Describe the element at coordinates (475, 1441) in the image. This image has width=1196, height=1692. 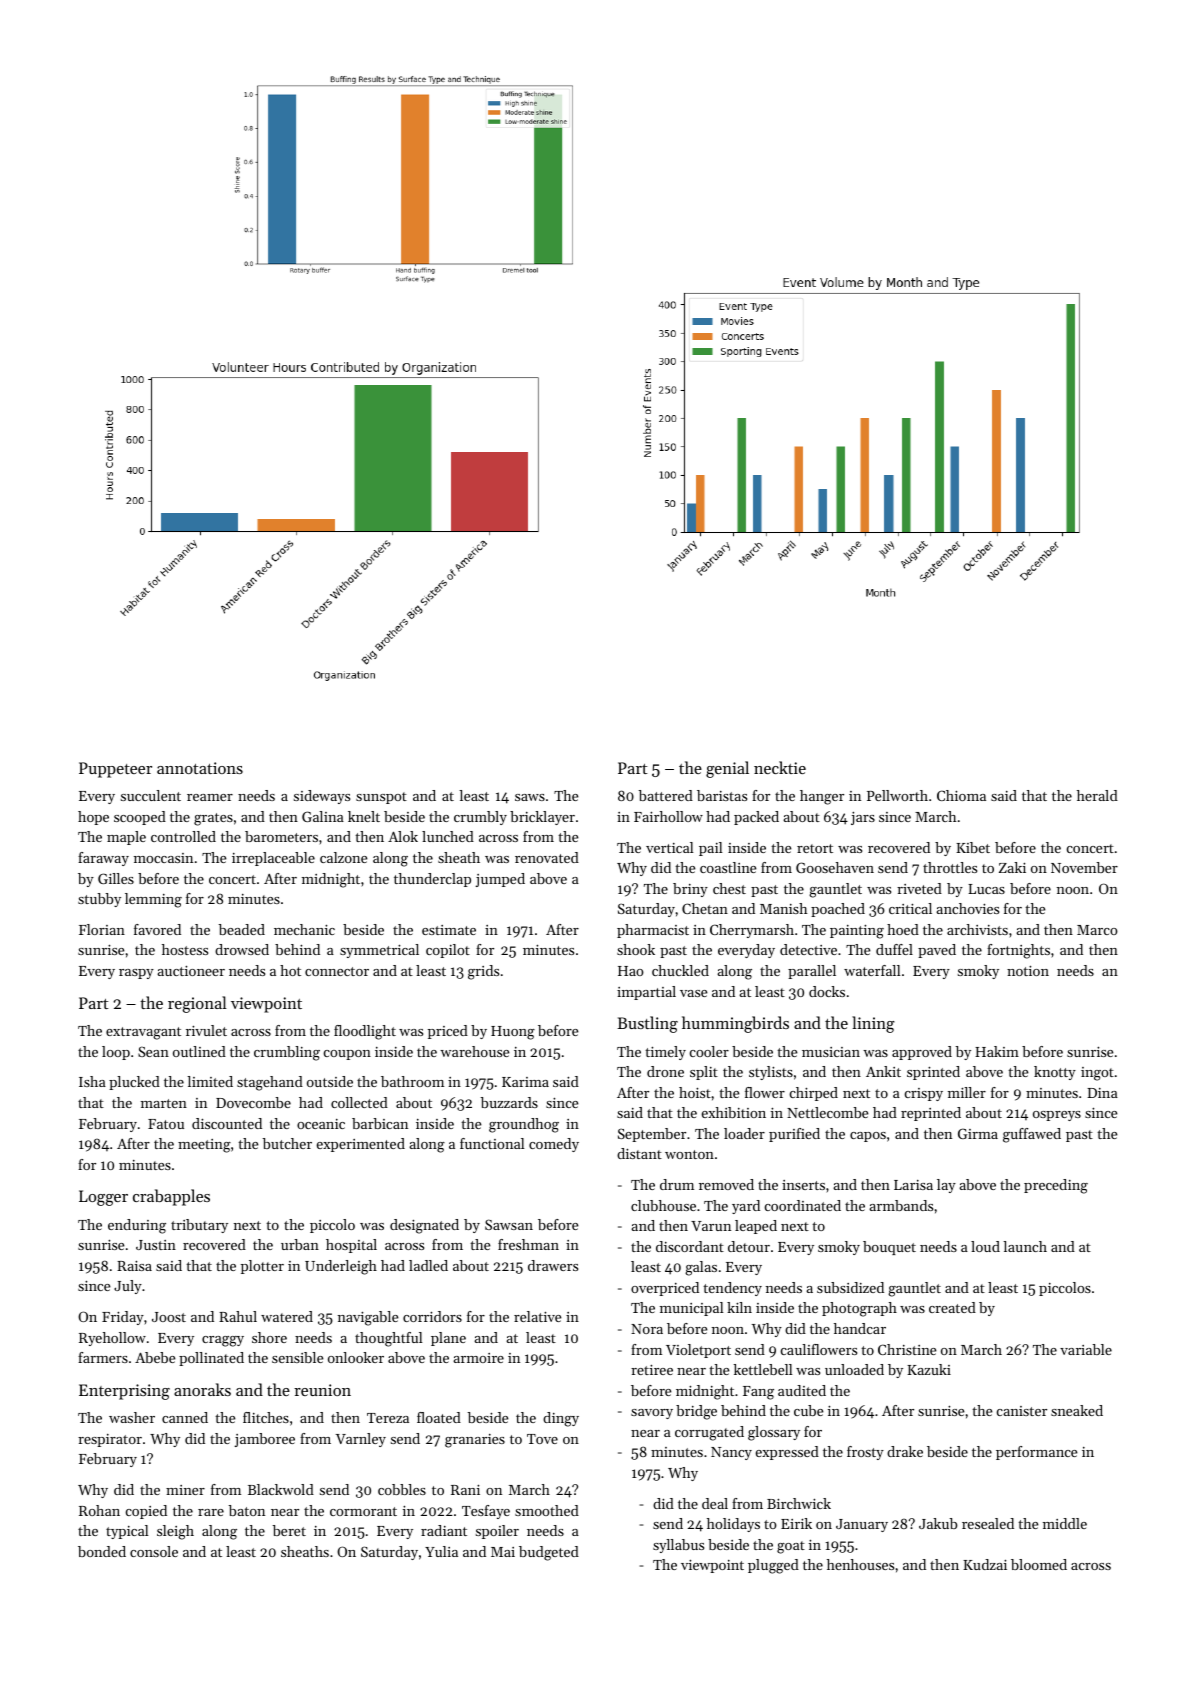
I see `granaries` at that location.
